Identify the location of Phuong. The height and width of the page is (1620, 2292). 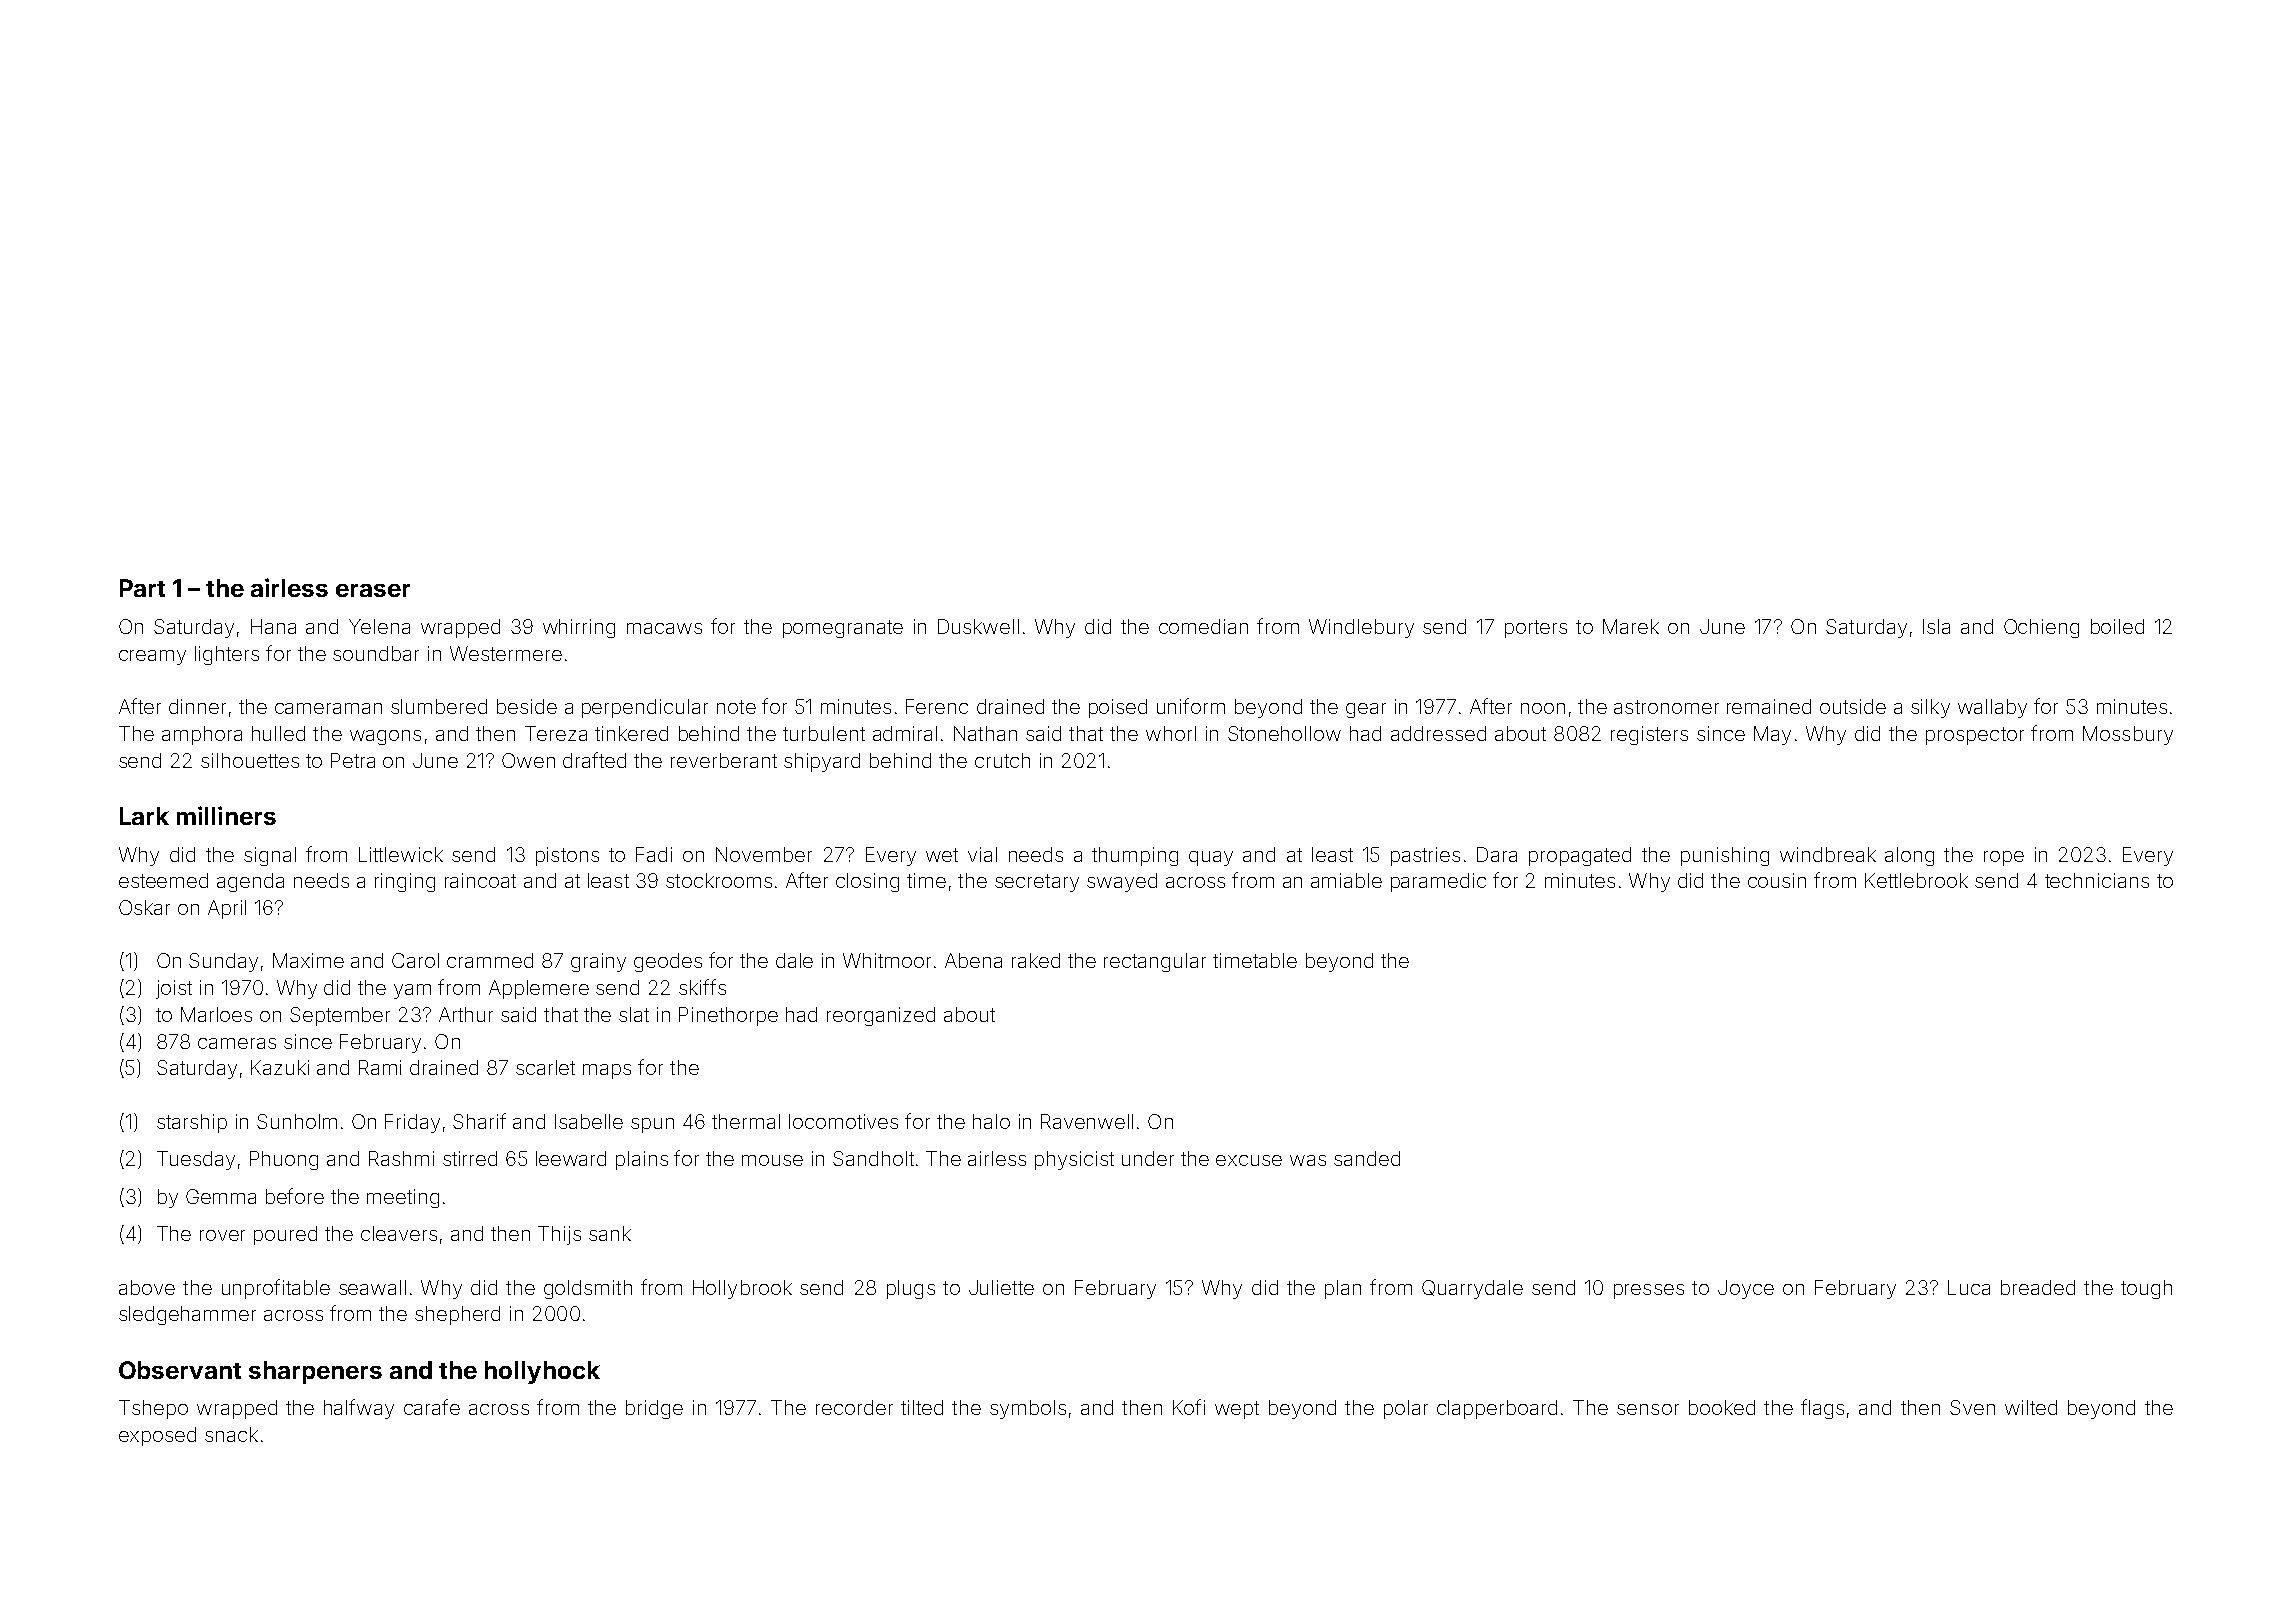
(284, 1160).
